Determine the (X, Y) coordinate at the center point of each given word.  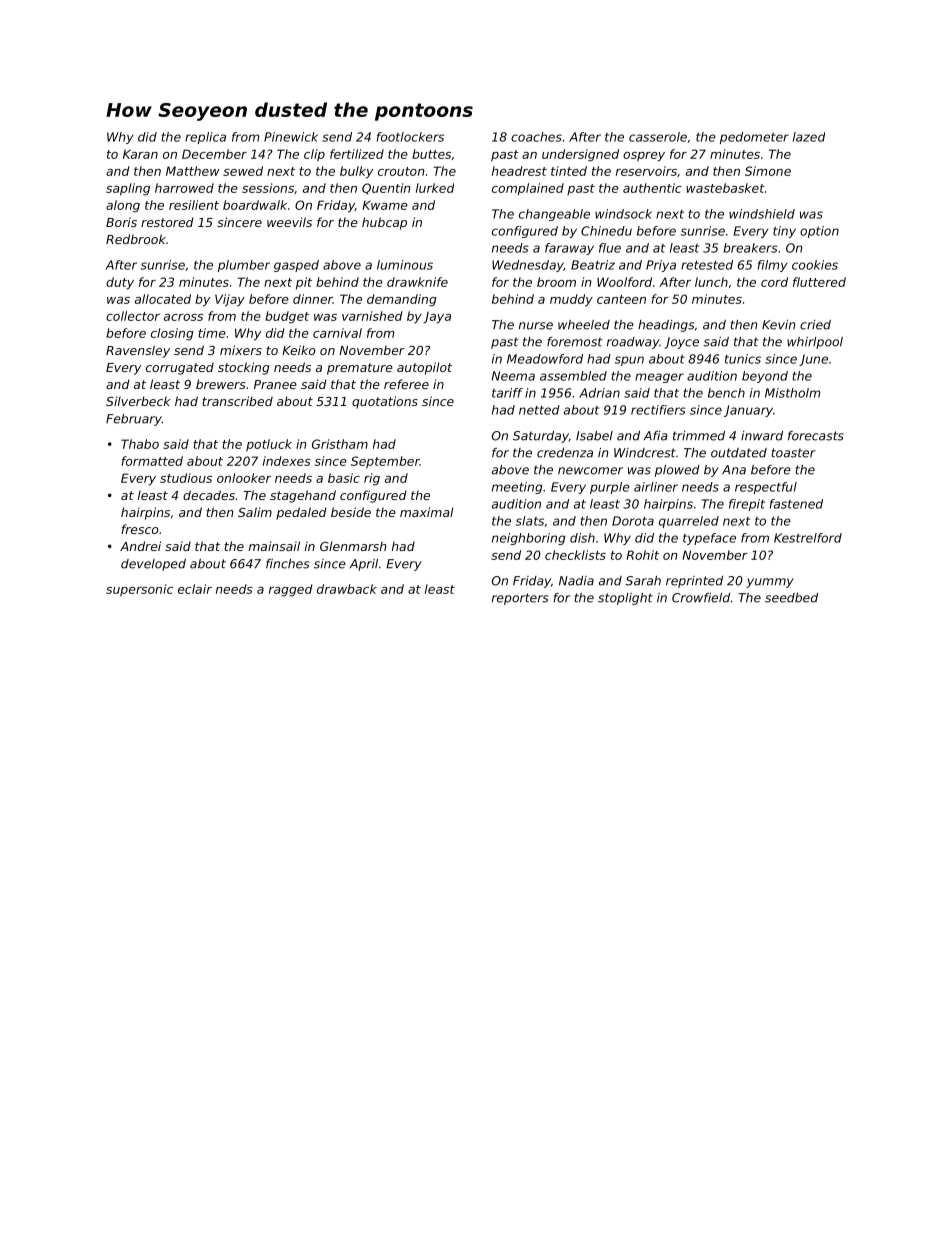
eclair (195, 589)
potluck (269, 445)
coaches (536, 137)
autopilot (424, 368)
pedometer (754, 138)
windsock (623, 214)
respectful (766, 488)
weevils (289, 222)
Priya (661, 266)
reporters (520, 599)
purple (610, 488)
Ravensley (138, 351)
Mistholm (792, 393)
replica (205, 138)
